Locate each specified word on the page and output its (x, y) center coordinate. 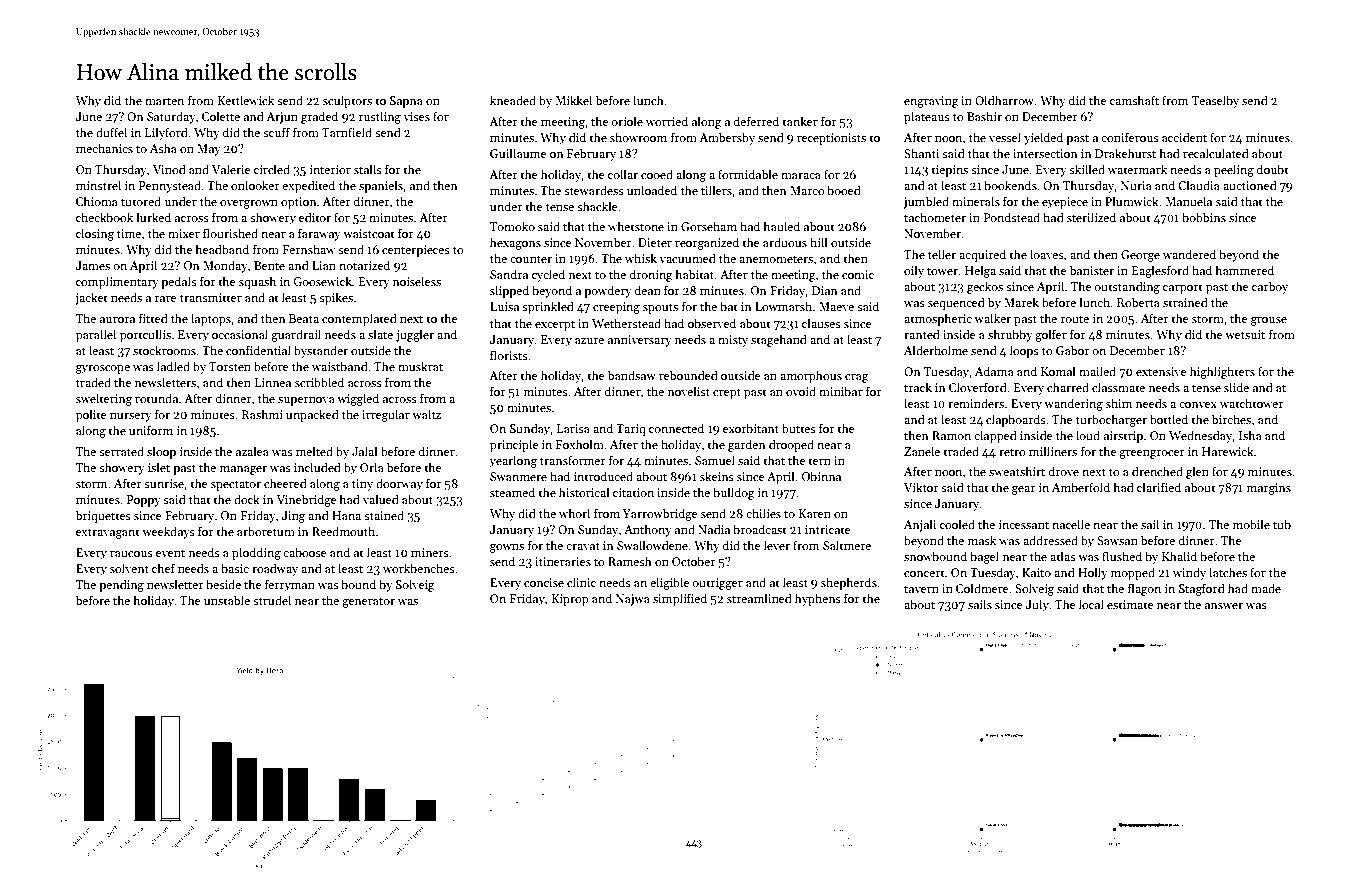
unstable (227, 600)
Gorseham (709, 226)
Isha (1250, 435)
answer (1224, 606)
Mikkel (573, 100)
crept (727, 393)
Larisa (573, 428)
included (317, 467)
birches (1231, 419)
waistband (340, 366)
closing (95, 234)
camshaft (1134, 100)
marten (164, 101)
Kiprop (570, 600)
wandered (1189, 254)
